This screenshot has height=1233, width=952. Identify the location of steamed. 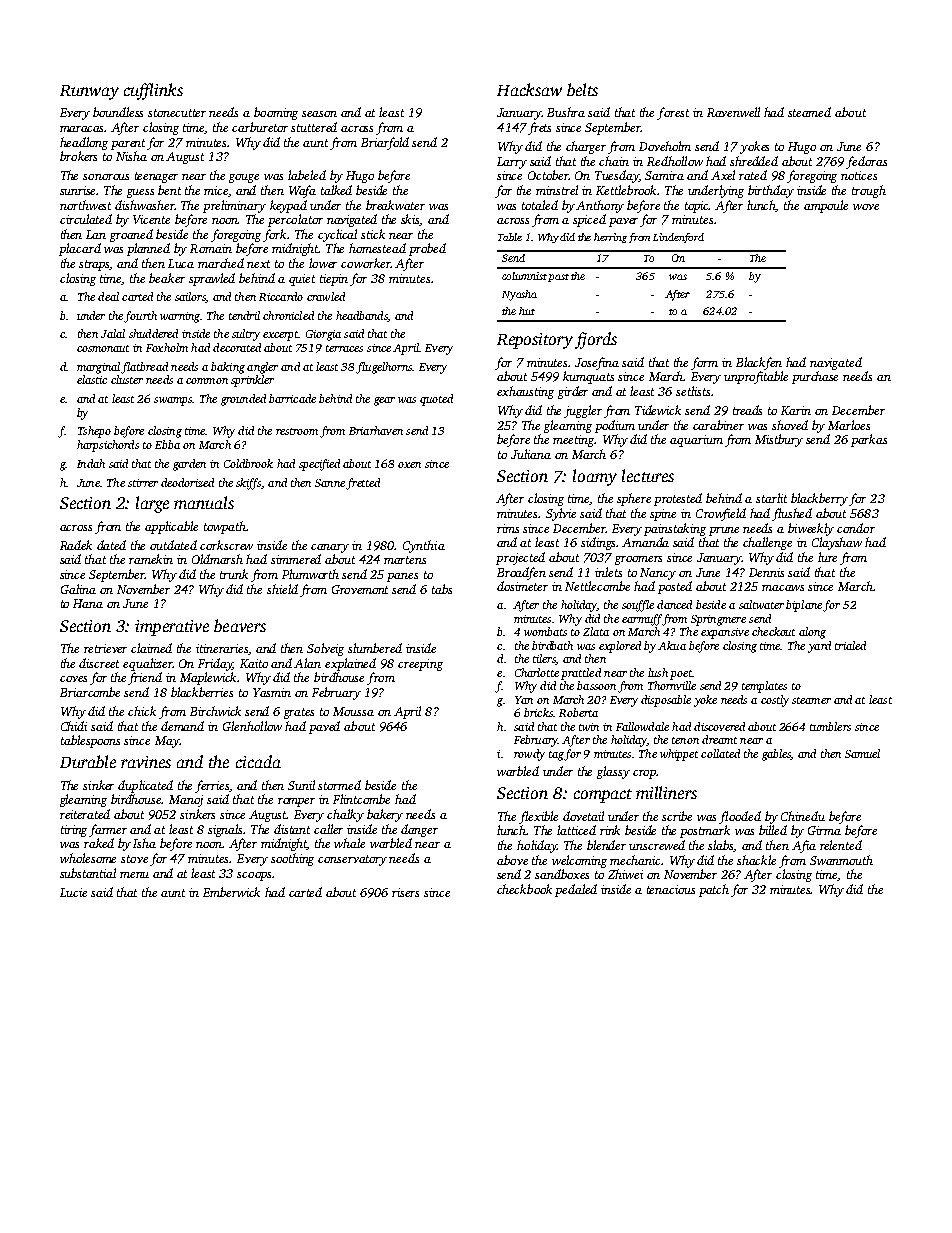
(809, 112).
